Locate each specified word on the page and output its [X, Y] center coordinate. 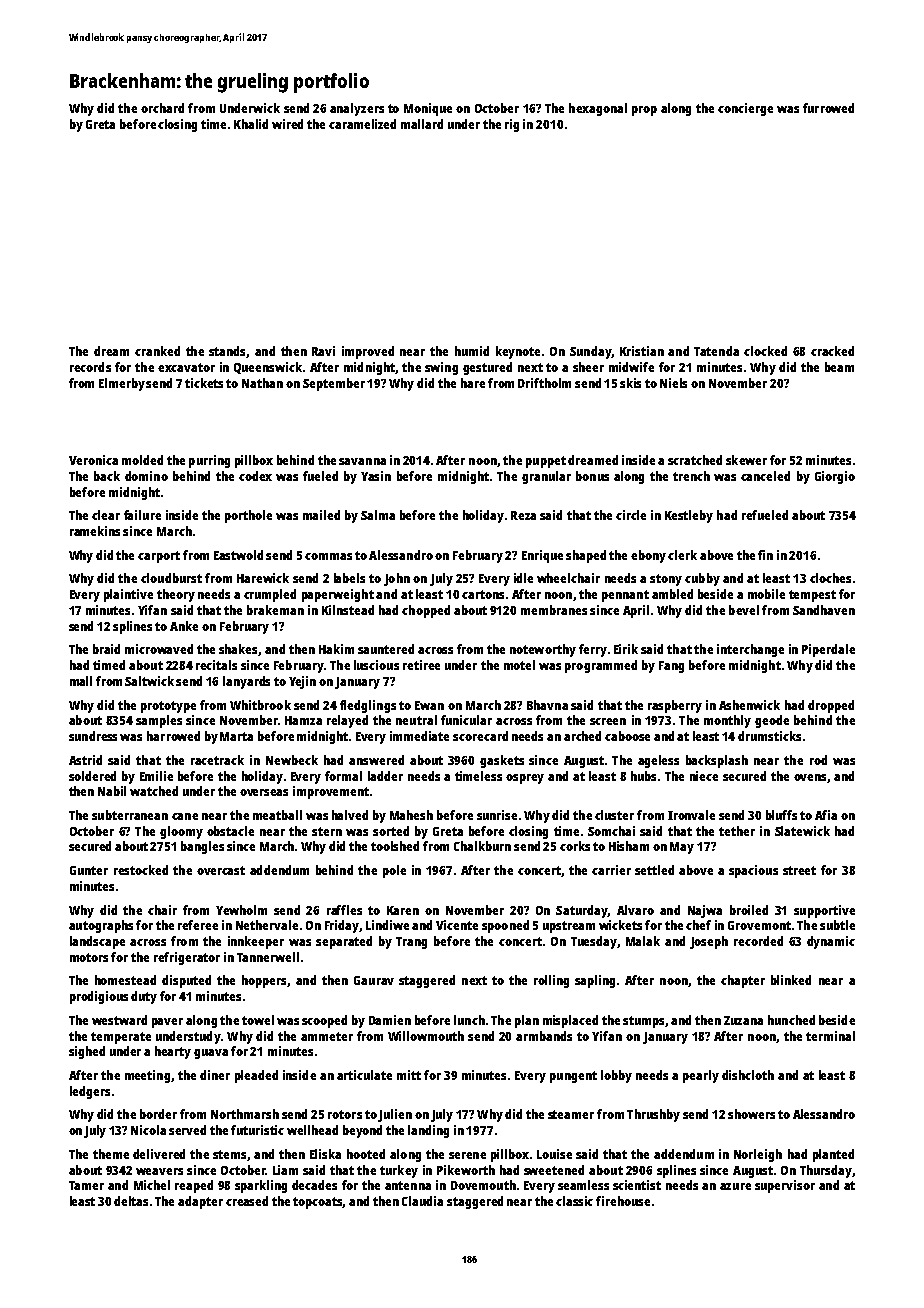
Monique [428, 109]
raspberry [675, 706]
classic [574, 1201]
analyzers [357, 109]
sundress [93, 736]
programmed [601, 666]
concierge [745, 109]
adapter [200, 1202]
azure [735, 1186]
